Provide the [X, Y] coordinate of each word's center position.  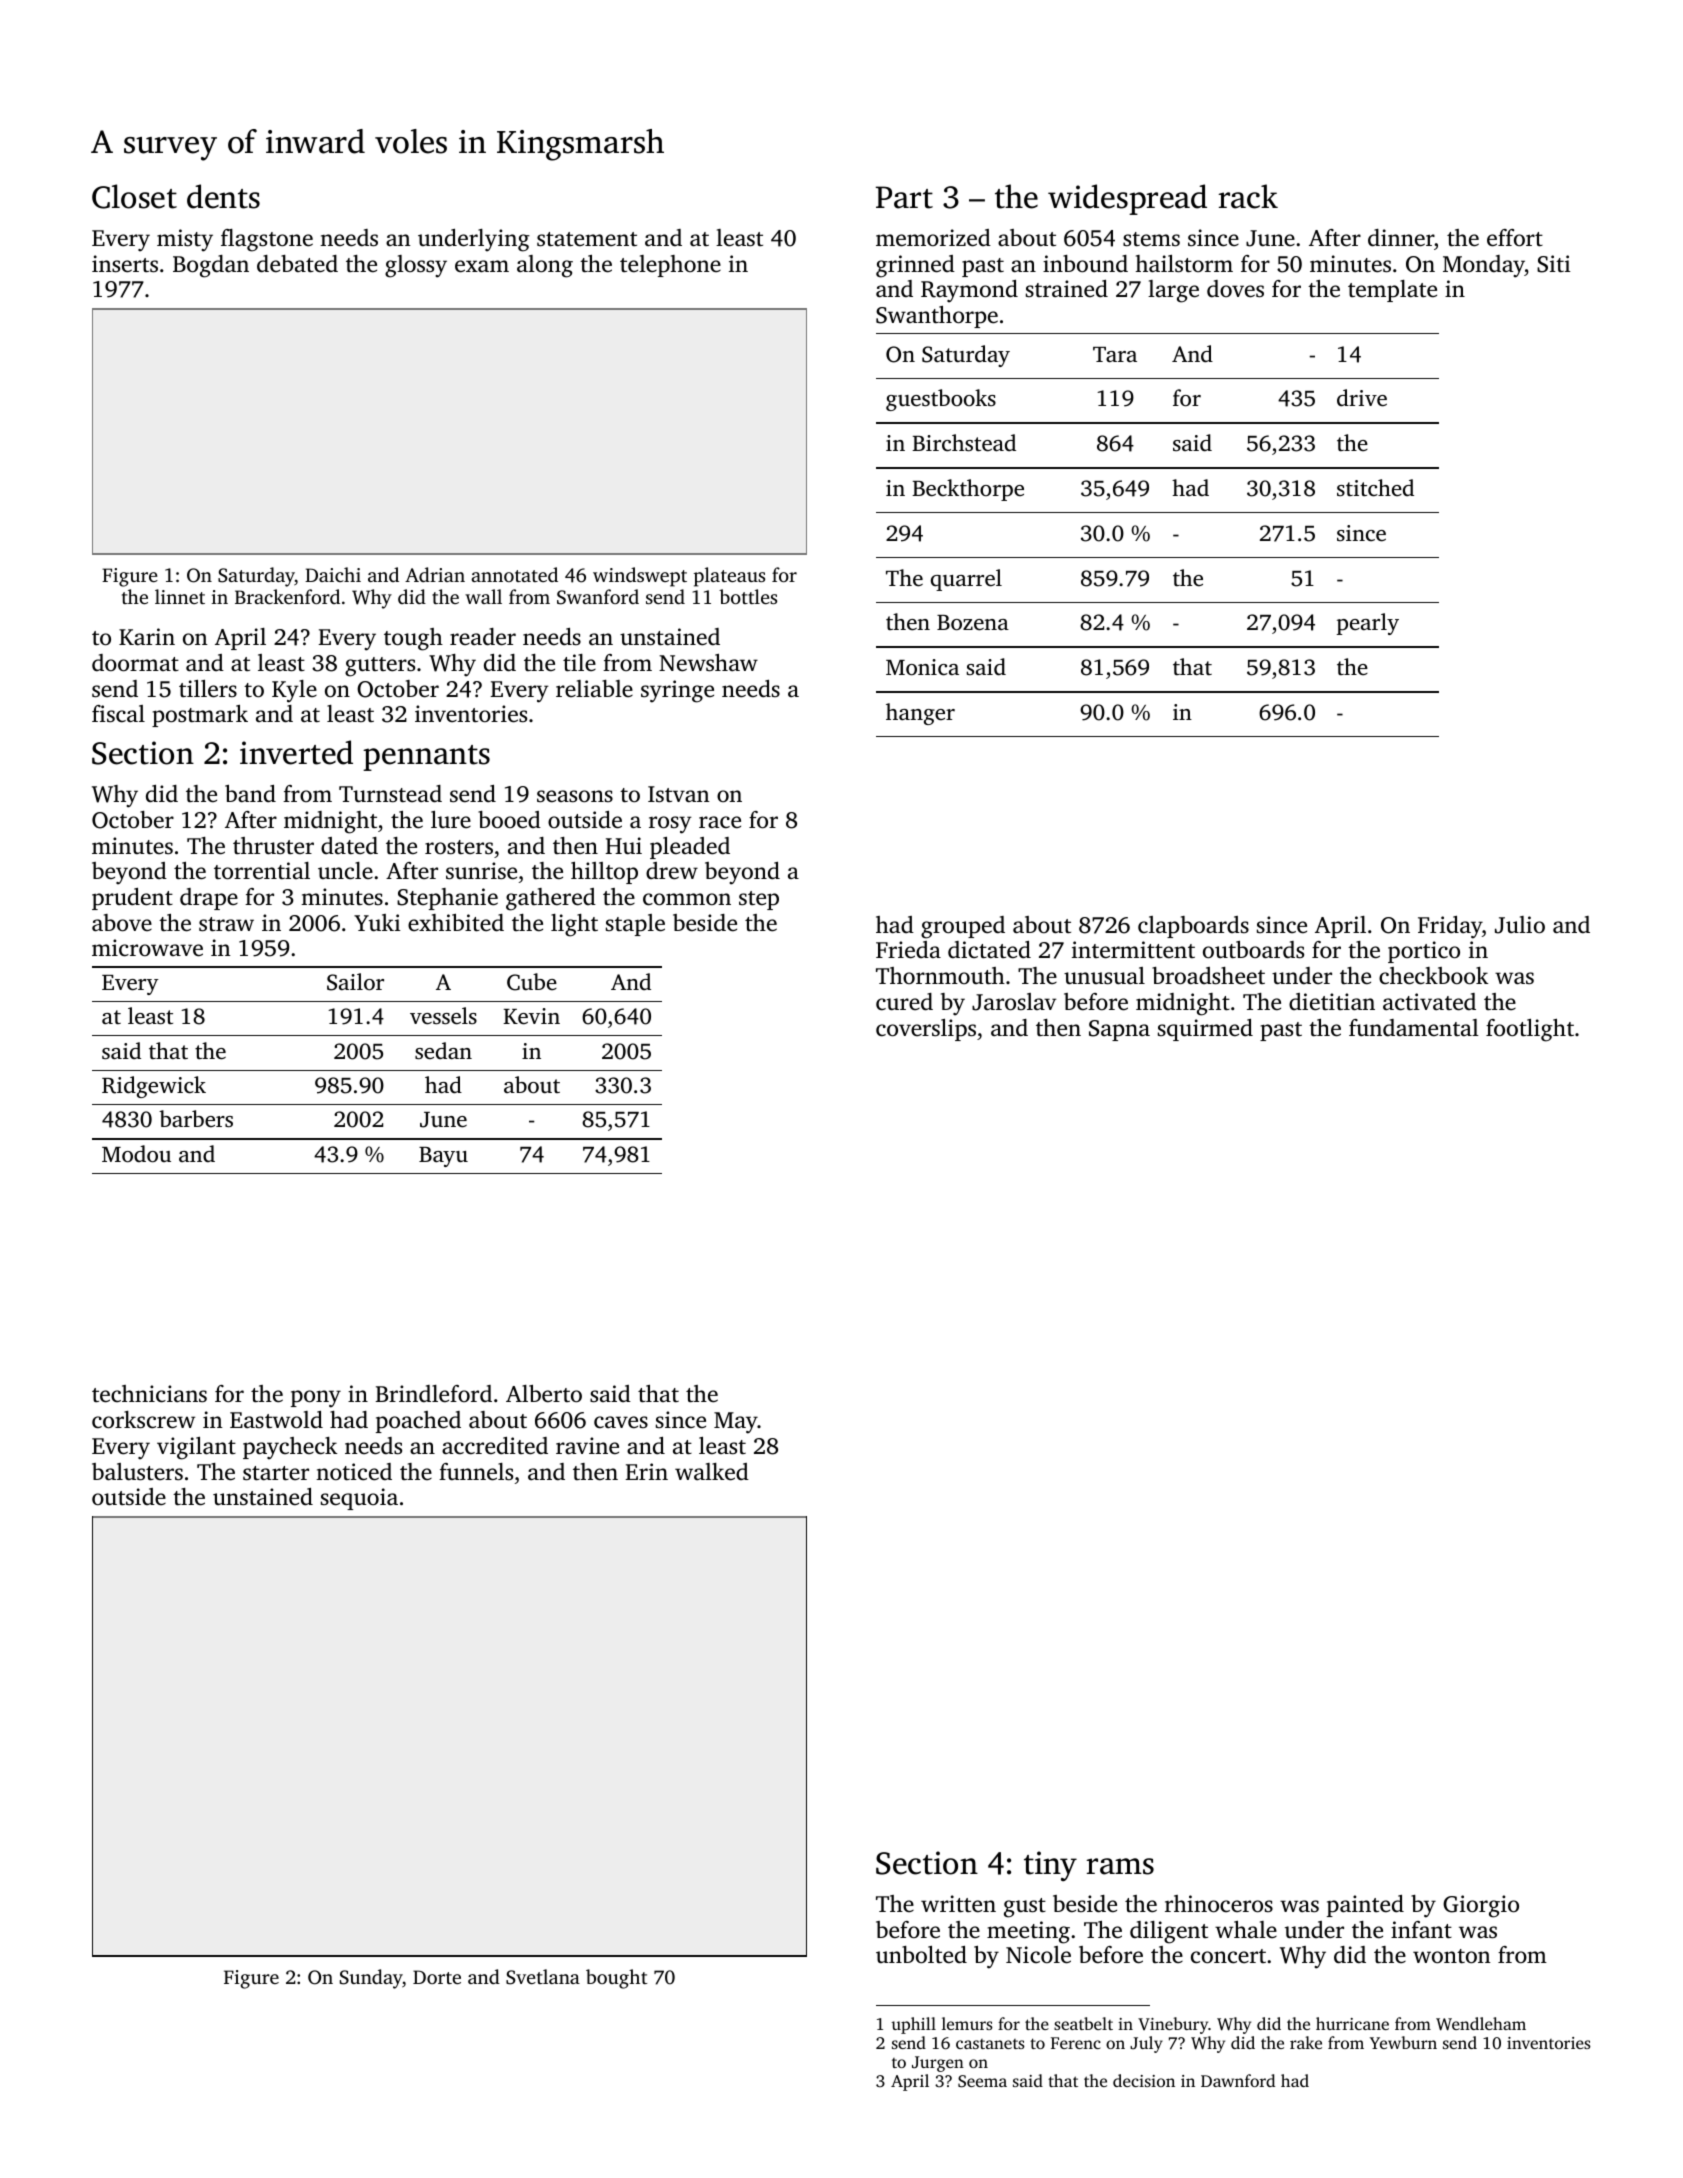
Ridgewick [154, 1087]
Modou [136, 1153]
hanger [920, 714]
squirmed [1205, 1030]
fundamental [1414, 1028]
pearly [1368, 624]
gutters [380, 667]
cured [904, 1002]
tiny [1050, 1866]
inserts [125, 264]
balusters [137, 1472]
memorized [933, 238]
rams [1120, 1866]
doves [1235, 289]
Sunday [371, 1979]
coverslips [926, 1030]
